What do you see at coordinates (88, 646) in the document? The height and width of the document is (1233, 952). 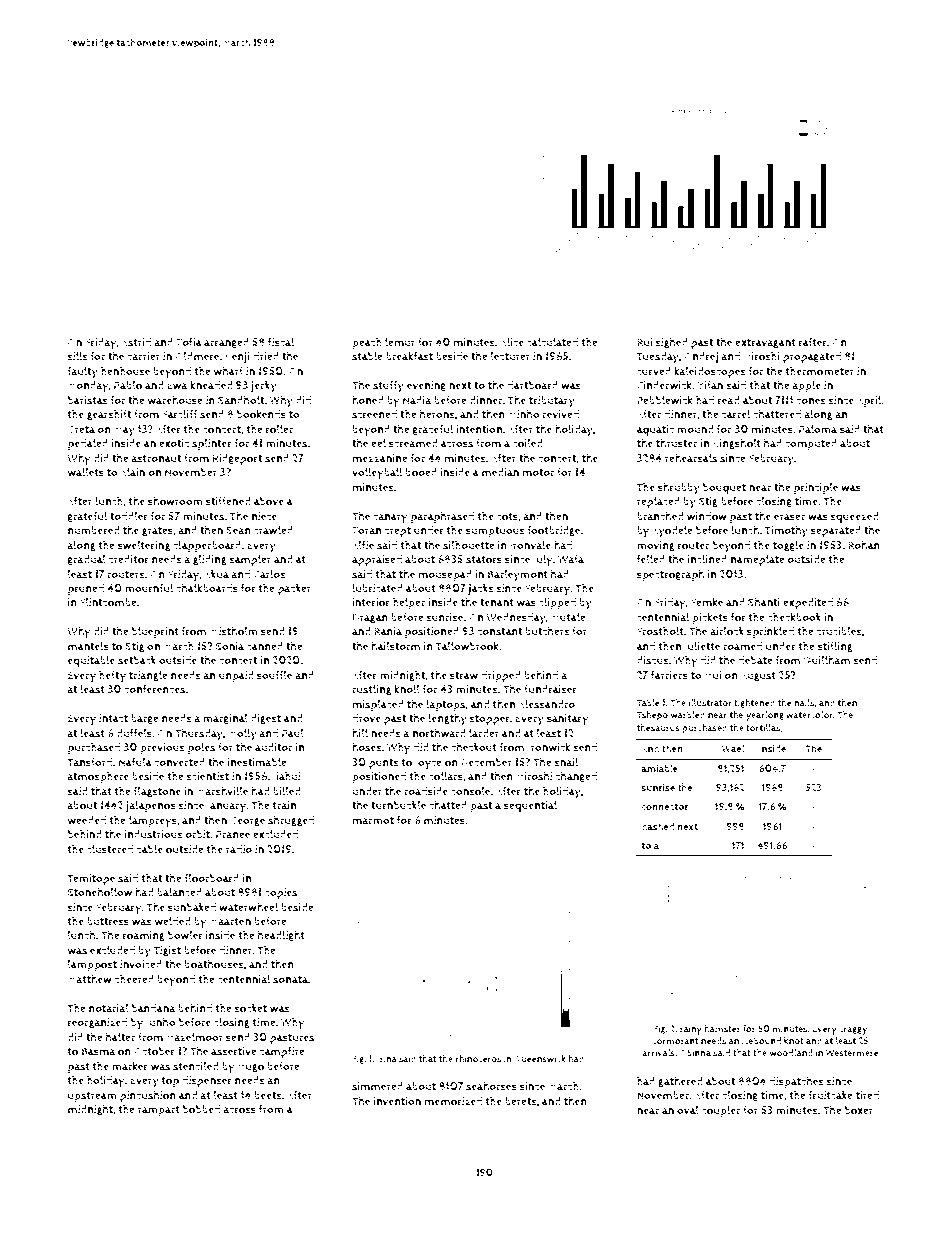 I see `mantels` at bounding box center [88, 646].
